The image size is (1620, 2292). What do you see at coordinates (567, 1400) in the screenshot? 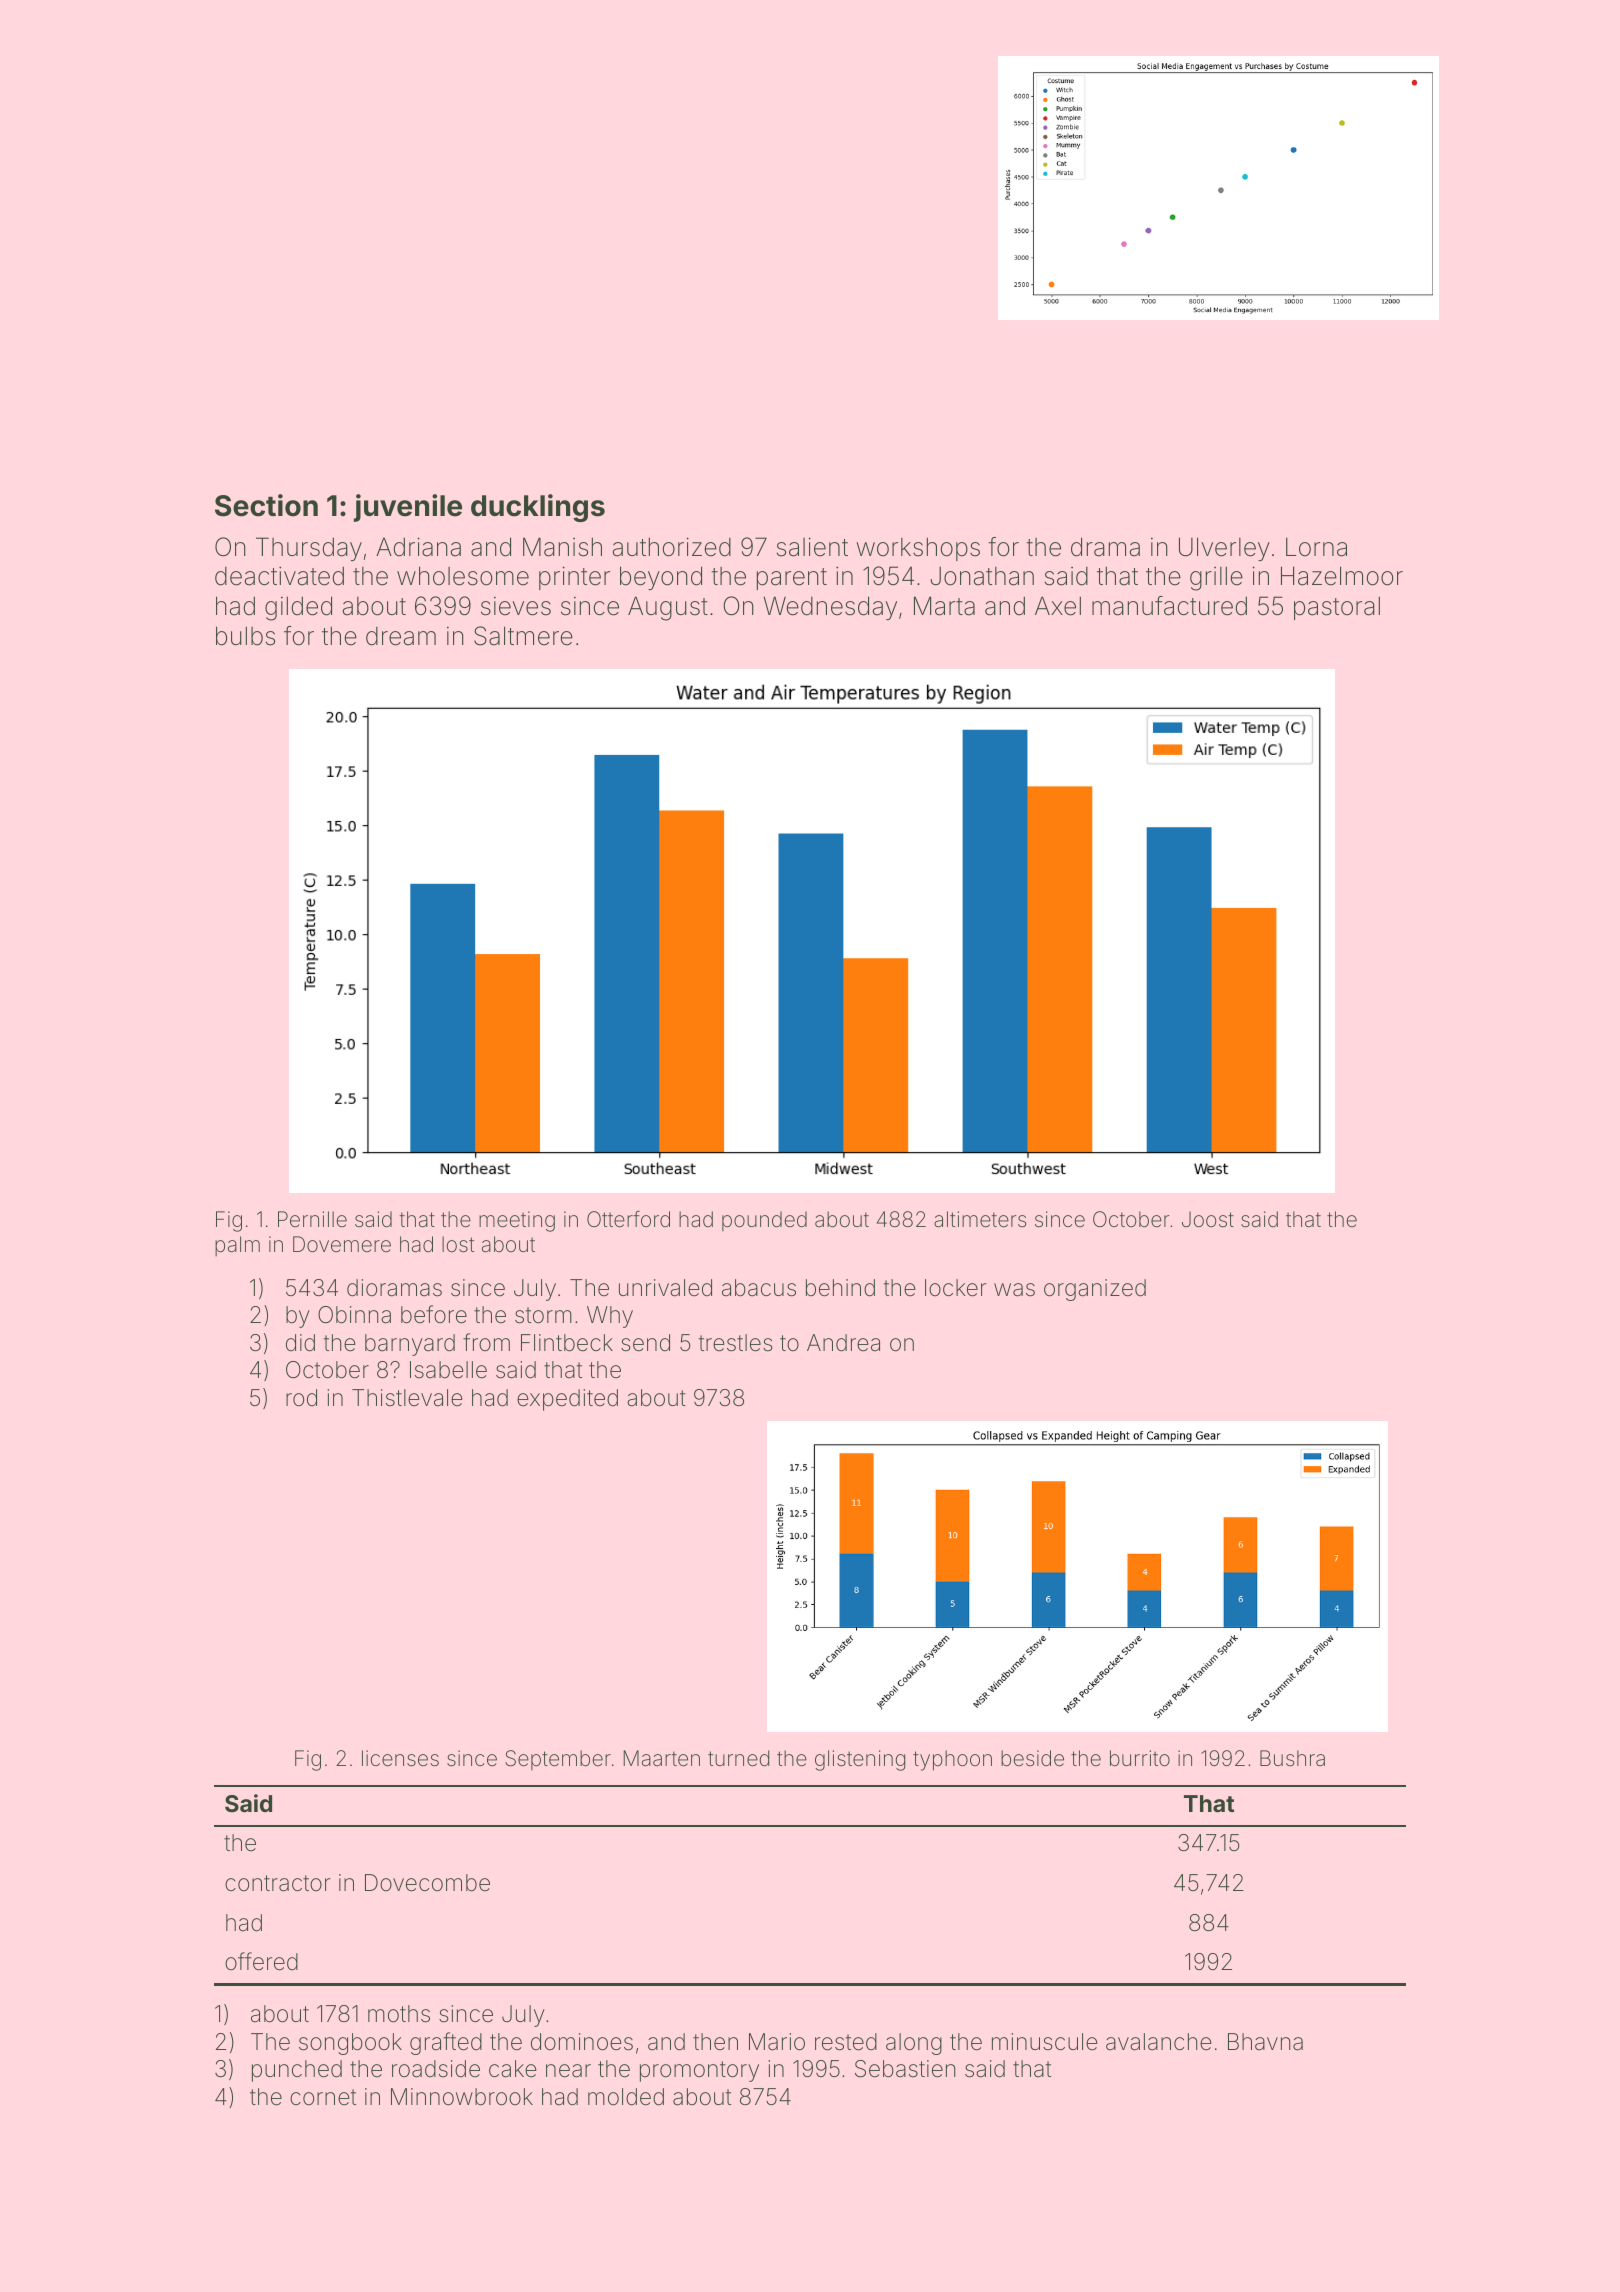
I see `expedited` at bounding box center [567, 1400].
